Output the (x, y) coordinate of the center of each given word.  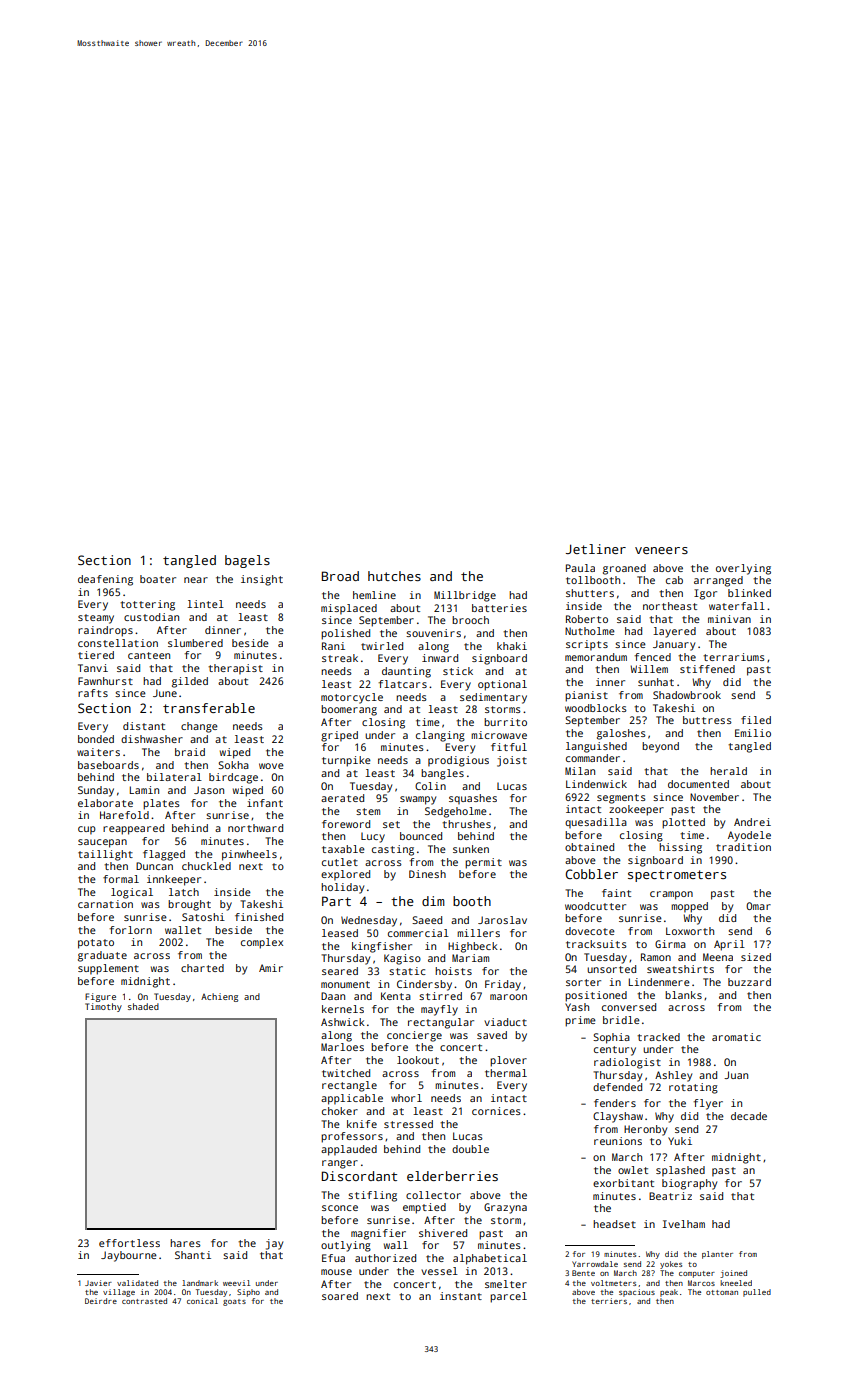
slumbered (195, 643)
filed (756, 720)
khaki (512, 646)
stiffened (707, 669)
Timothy (103, 1007)
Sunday (96, 791)
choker (340, 1111)
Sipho (248, 1293)
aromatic (736, 1037)
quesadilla (596, 823)
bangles (442, 774)
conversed (629, 1007)
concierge (414, 1036)
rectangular (441, 1023)
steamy (96, 619)
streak (340, 658)
